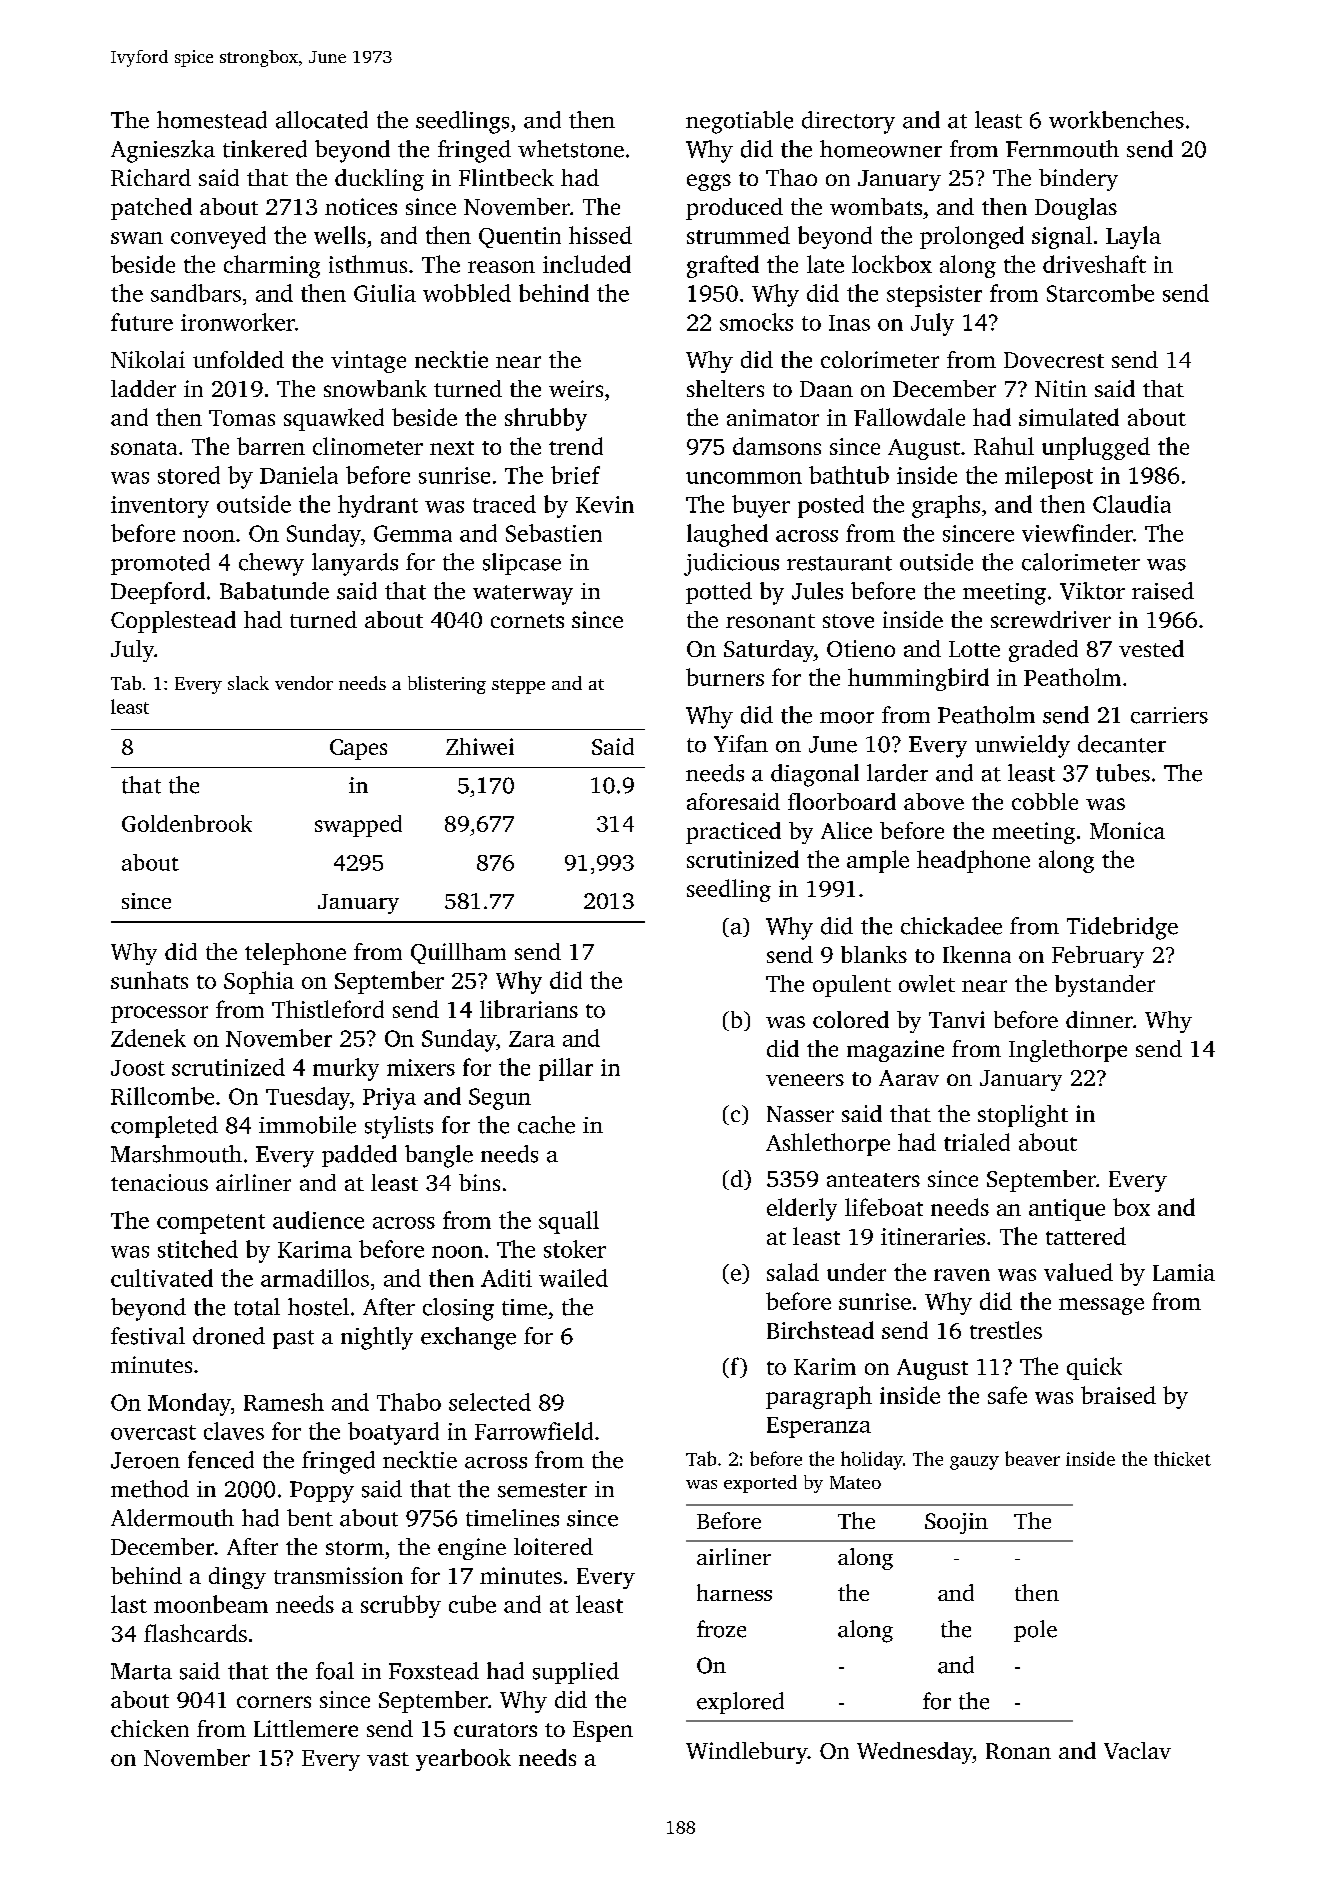 This image has width=1331, height=1883. I want to click on audience, so click(318, 1220).
